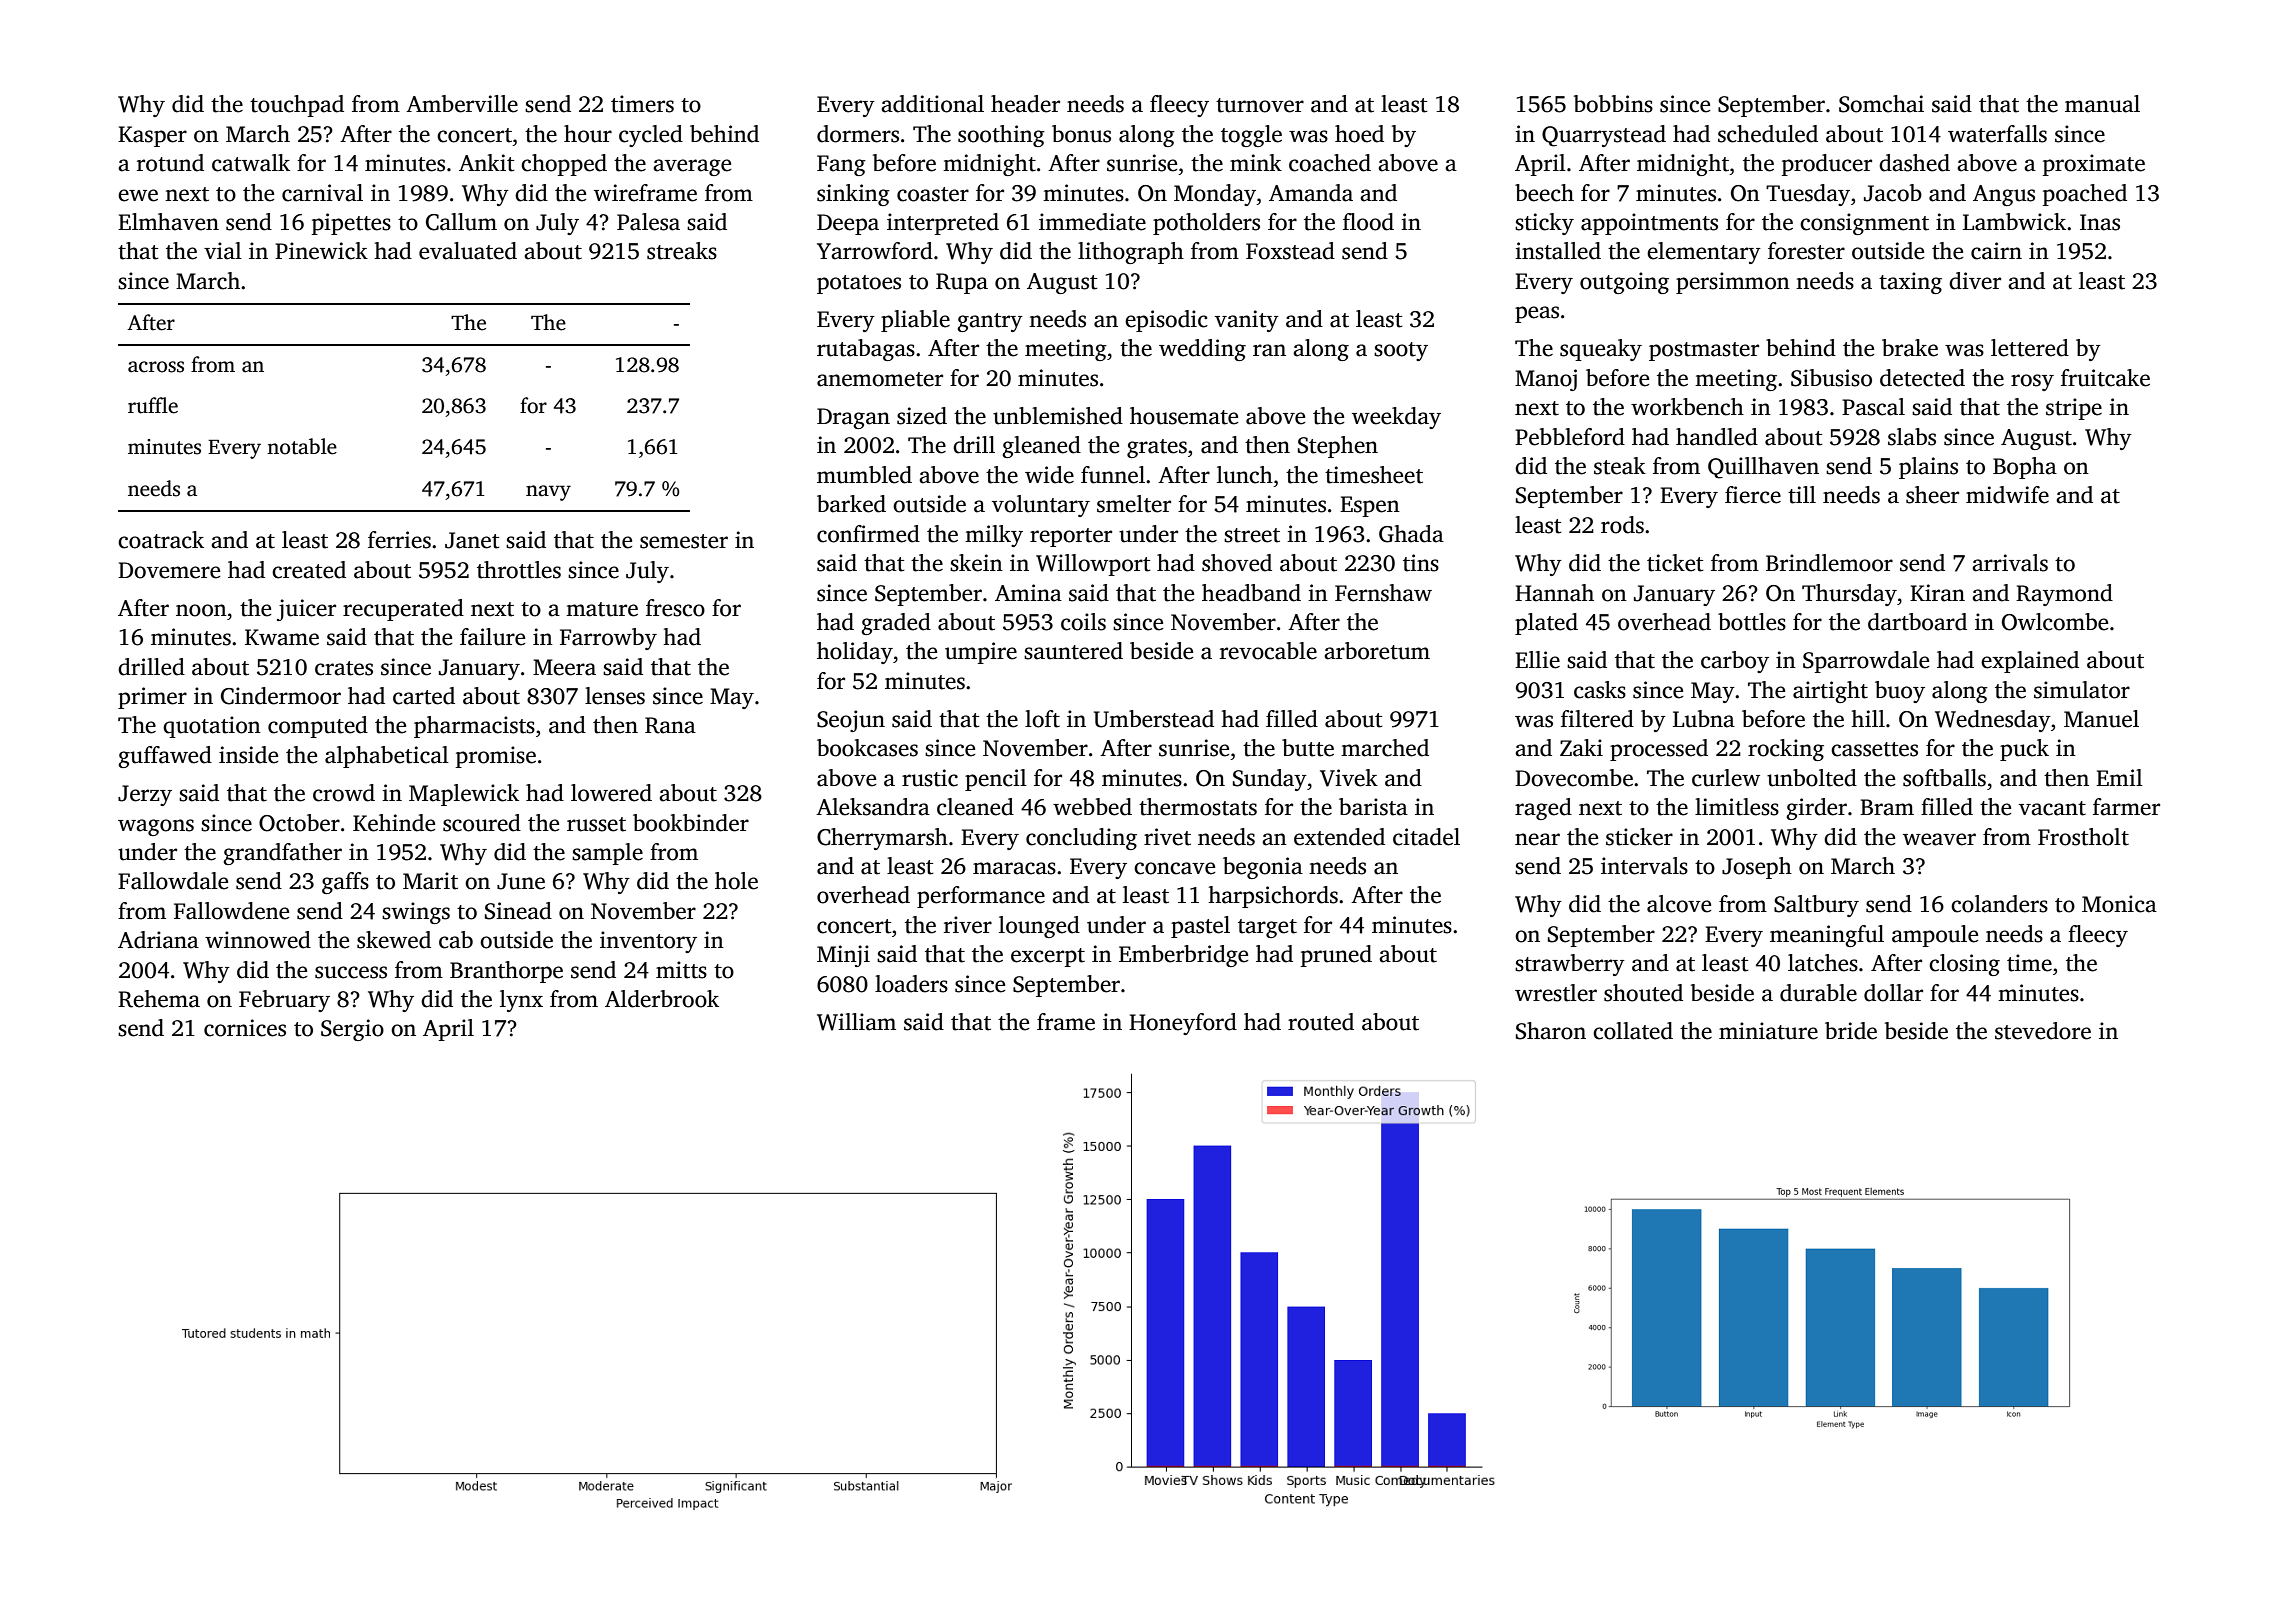 The width and height of the screenshot is (2279, 1612). Describe the element at coordinates (1851, 1031) in the screenshot. I see `bride` at that location.
